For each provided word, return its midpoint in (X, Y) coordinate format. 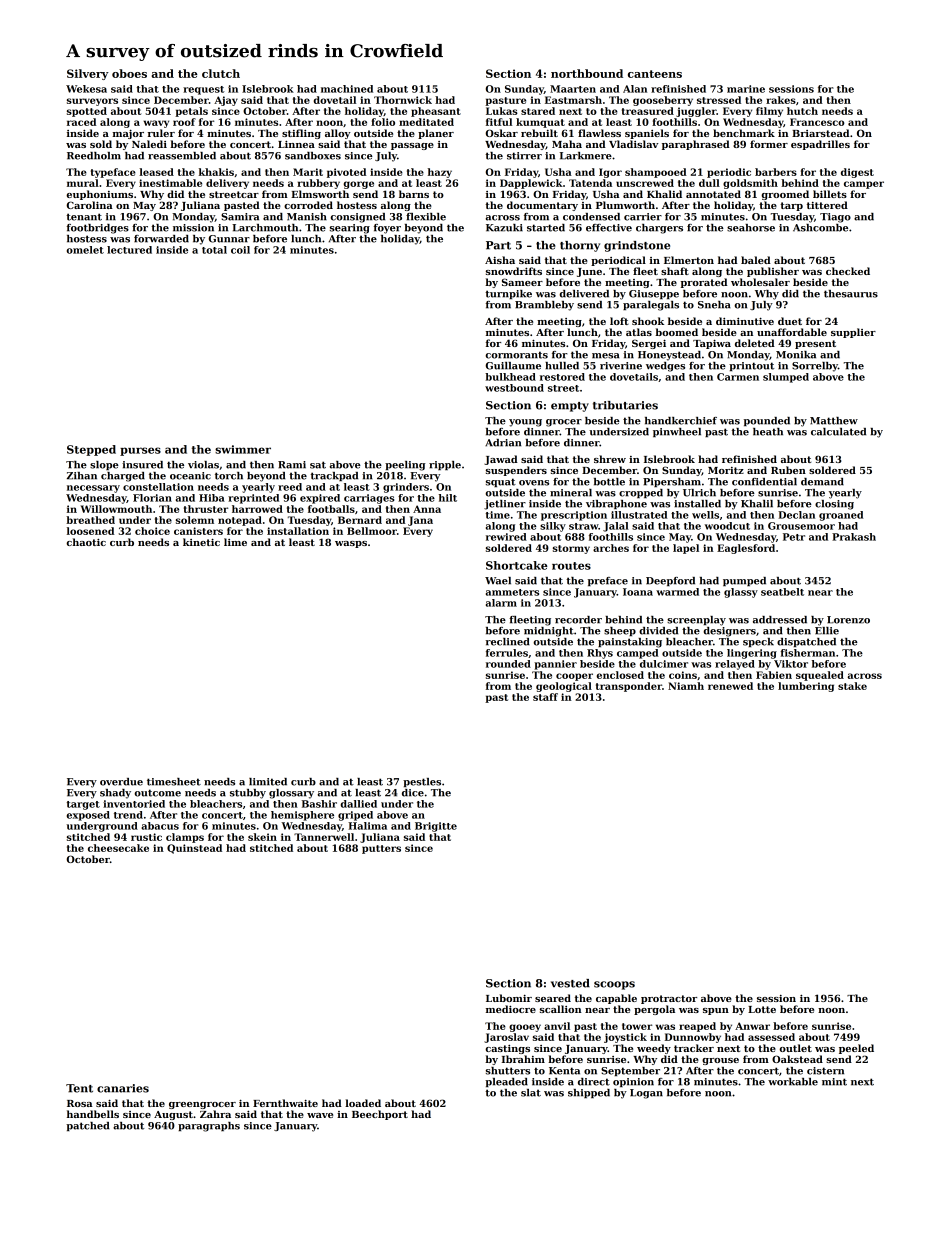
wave (320, 1115)
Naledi (149, 144)
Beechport (380, 1115)
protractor (669, 999)
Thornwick (403, 100)
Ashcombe (820, 228)
